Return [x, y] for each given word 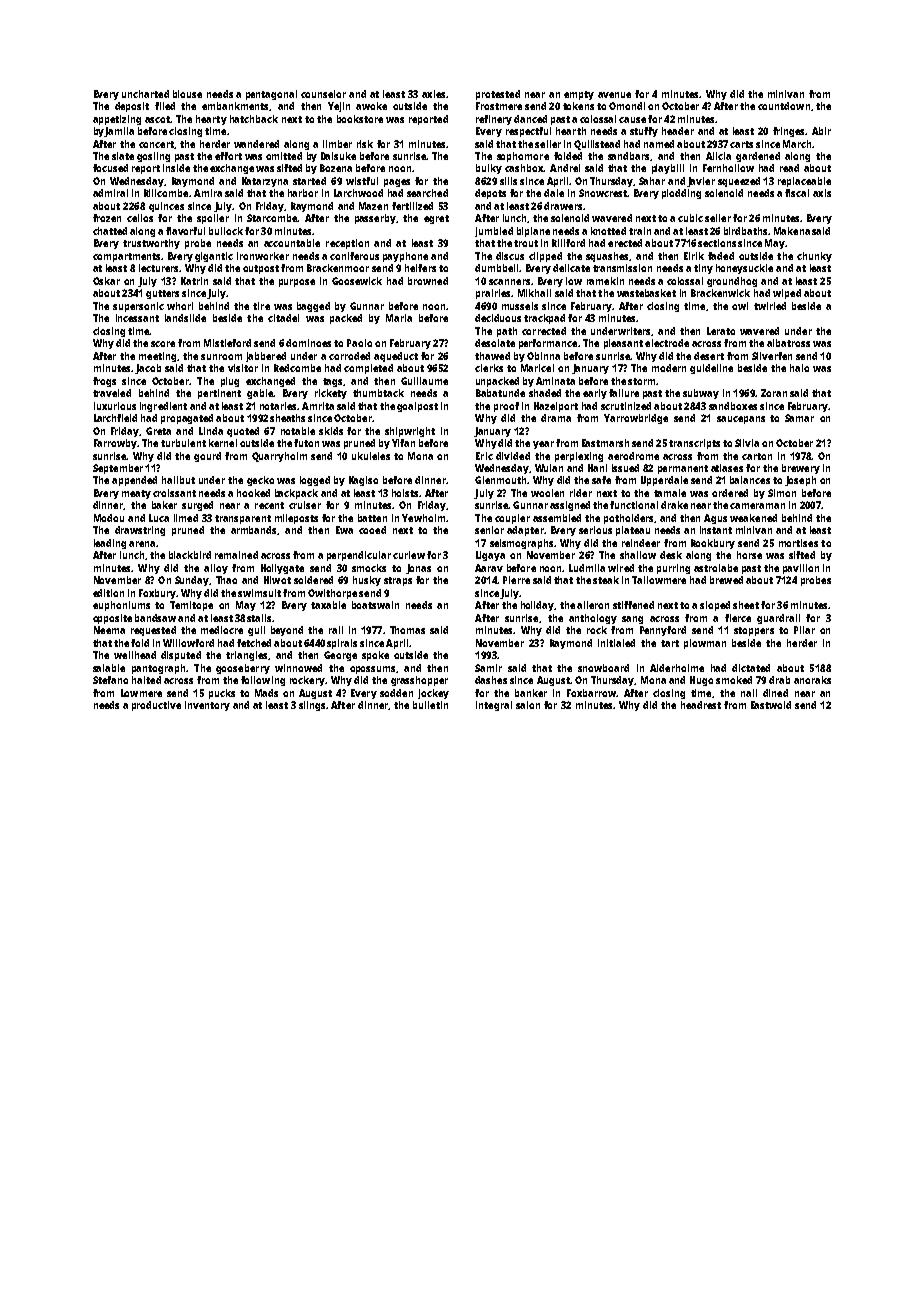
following [263, 681]
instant [716, 530]
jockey [433, 694]
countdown [784, 106]
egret [436, 219]
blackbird [190, 555]
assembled [557, 518]
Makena [792, 231]
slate [123, 156]
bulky [489, 169]
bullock [226, 231]
